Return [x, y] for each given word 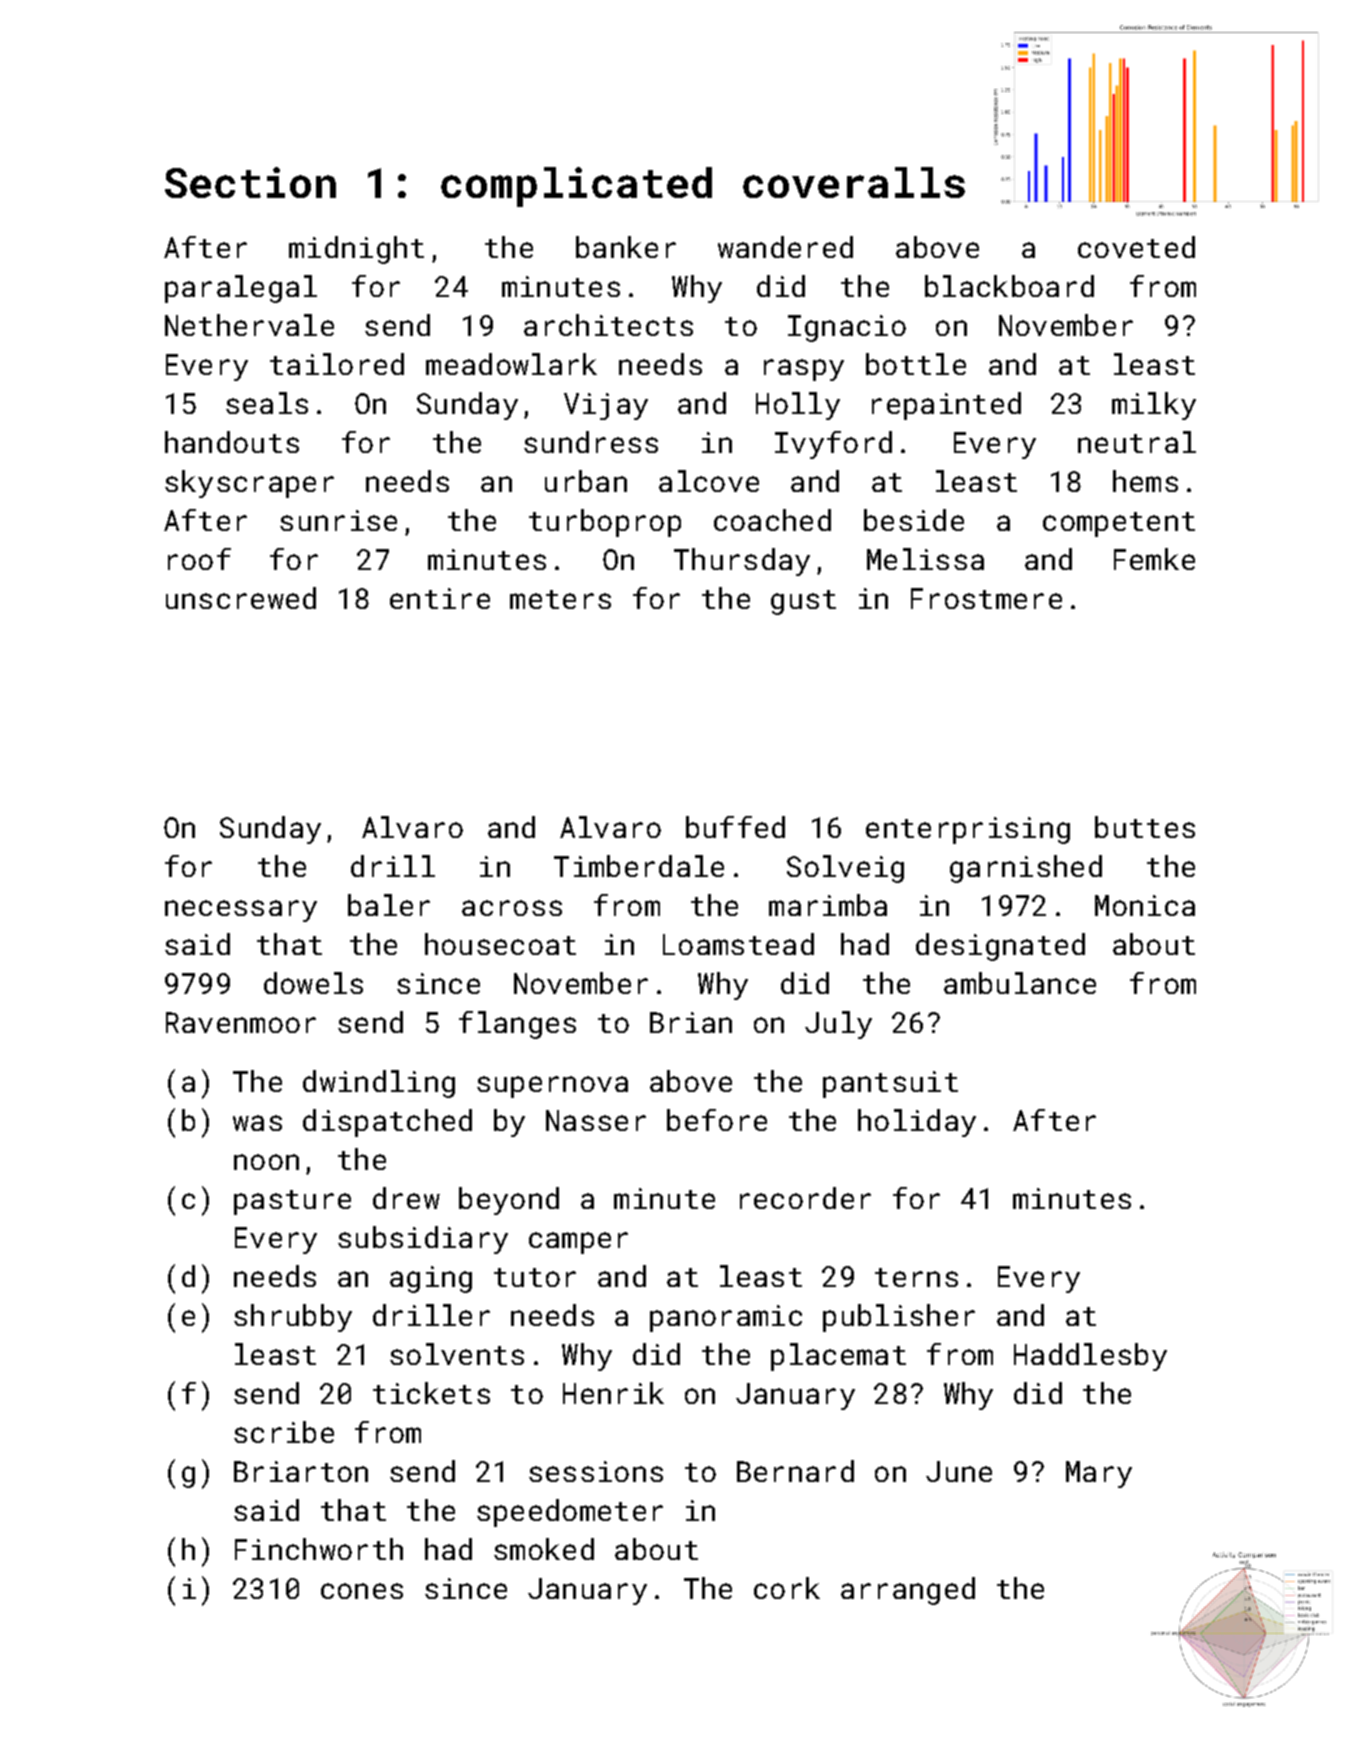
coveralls [854, 182]
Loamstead [738, 944]
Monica [1145, 905]
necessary [241, 911]
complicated [576, 187]
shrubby [293, 1318]
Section [250, 182]
